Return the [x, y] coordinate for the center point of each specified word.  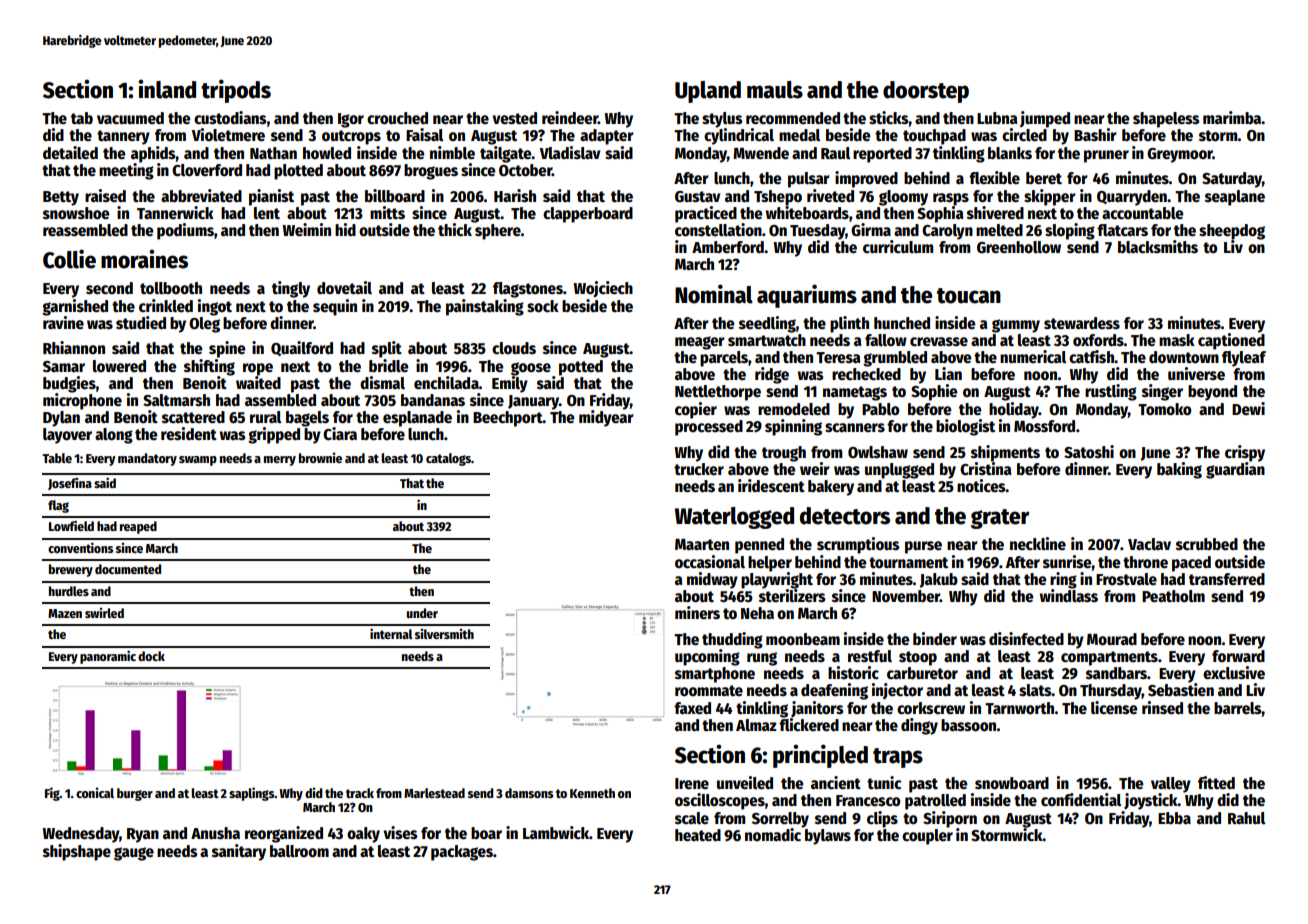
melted [999, 230]
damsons [529, 793]
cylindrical [739, 136]
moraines [144, 259]
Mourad [1112, 639]
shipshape [77, 852]
